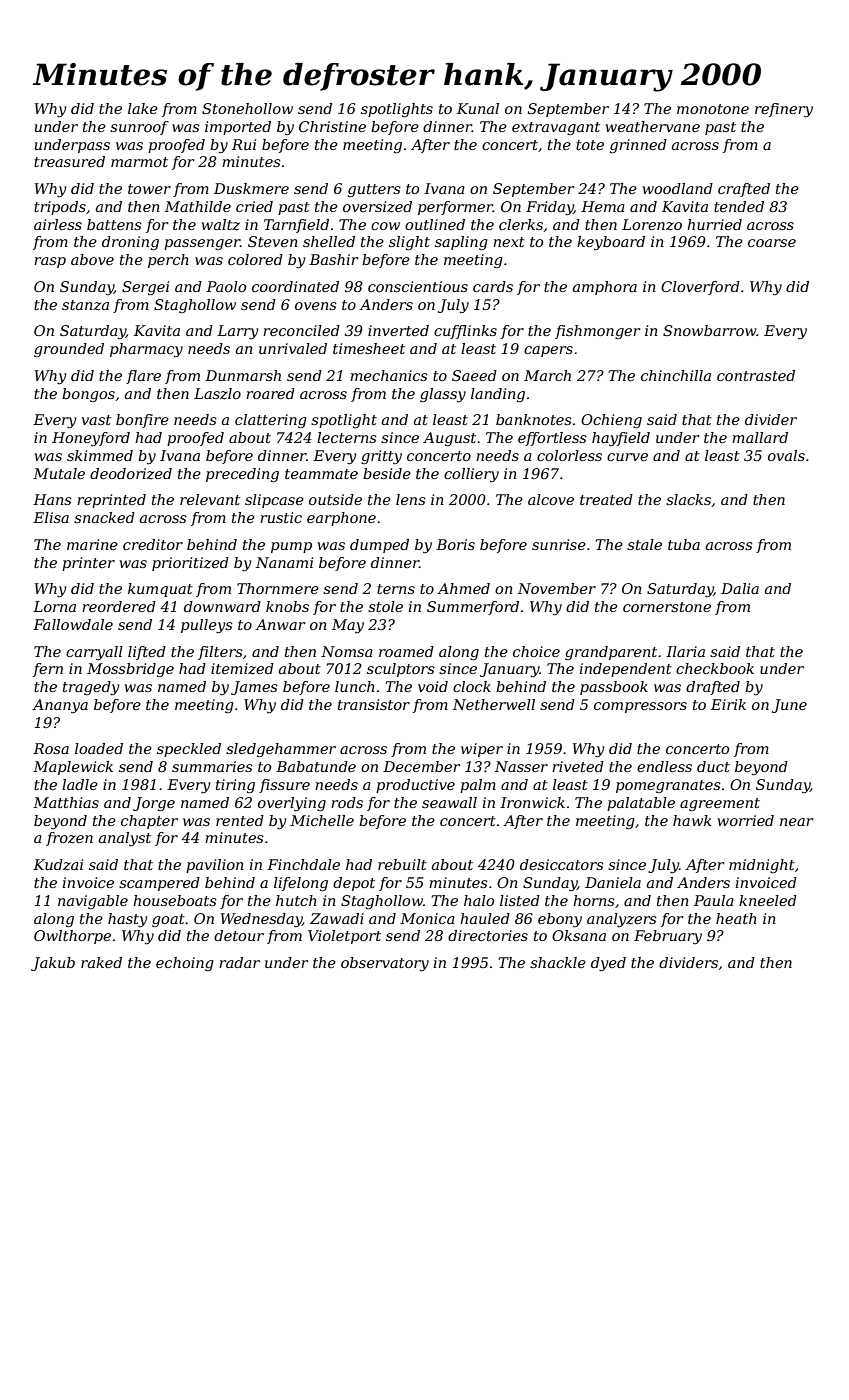 The image size is (849, 1400). What do you see at coordinates (713, 109) in the document?
I see `monotone` at bounding box center [713, 109].
